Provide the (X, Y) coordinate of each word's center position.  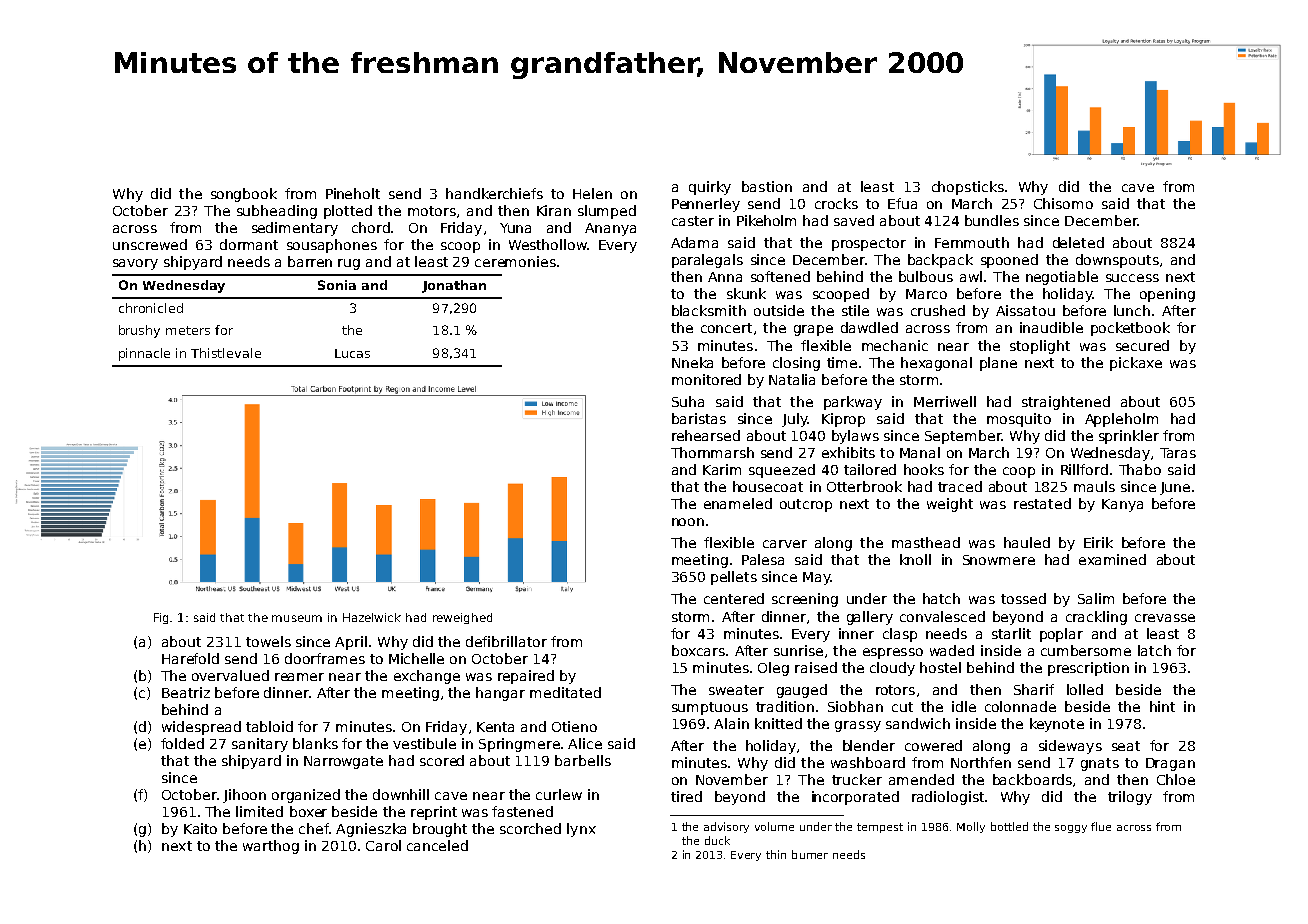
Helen (592, 193)
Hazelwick (372, 617)
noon (688, 522)
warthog (271, 847)
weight (950, 505)
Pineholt (353, 193)
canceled (437, 845)
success (1132, 278)
